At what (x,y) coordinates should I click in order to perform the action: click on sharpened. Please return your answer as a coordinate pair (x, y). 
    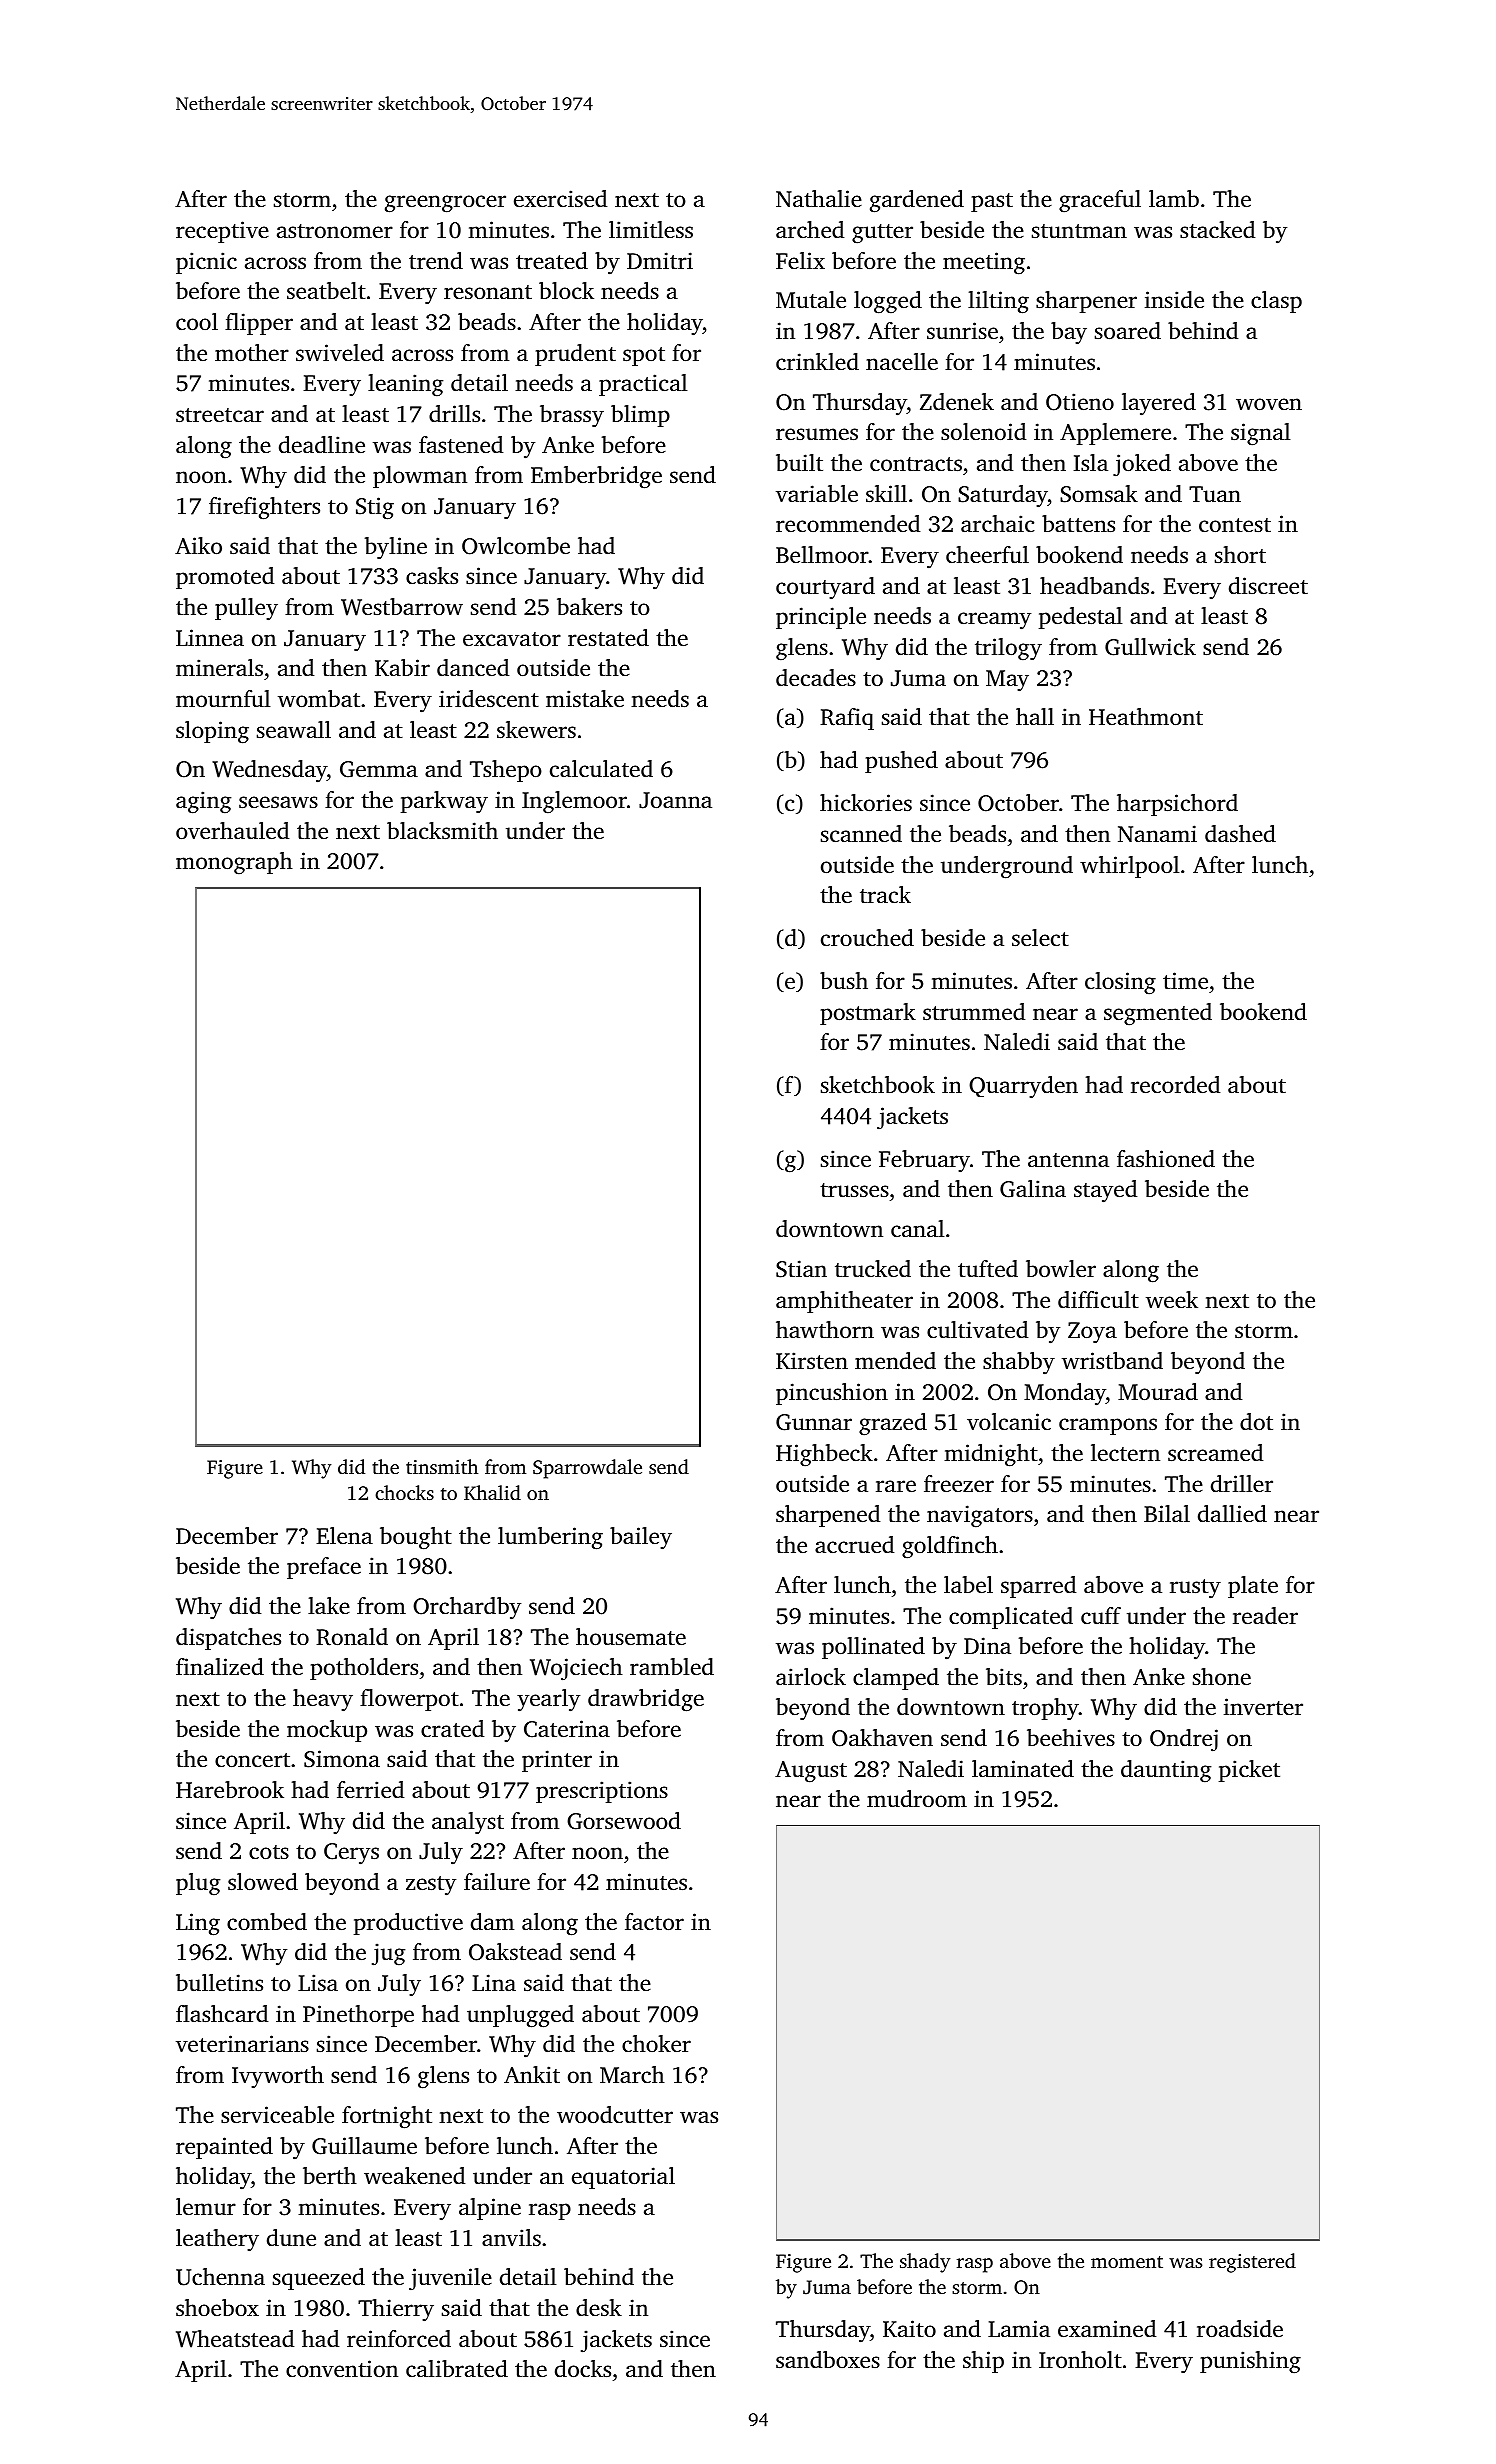
    Looking at the image, I should click on (828, 1516).
